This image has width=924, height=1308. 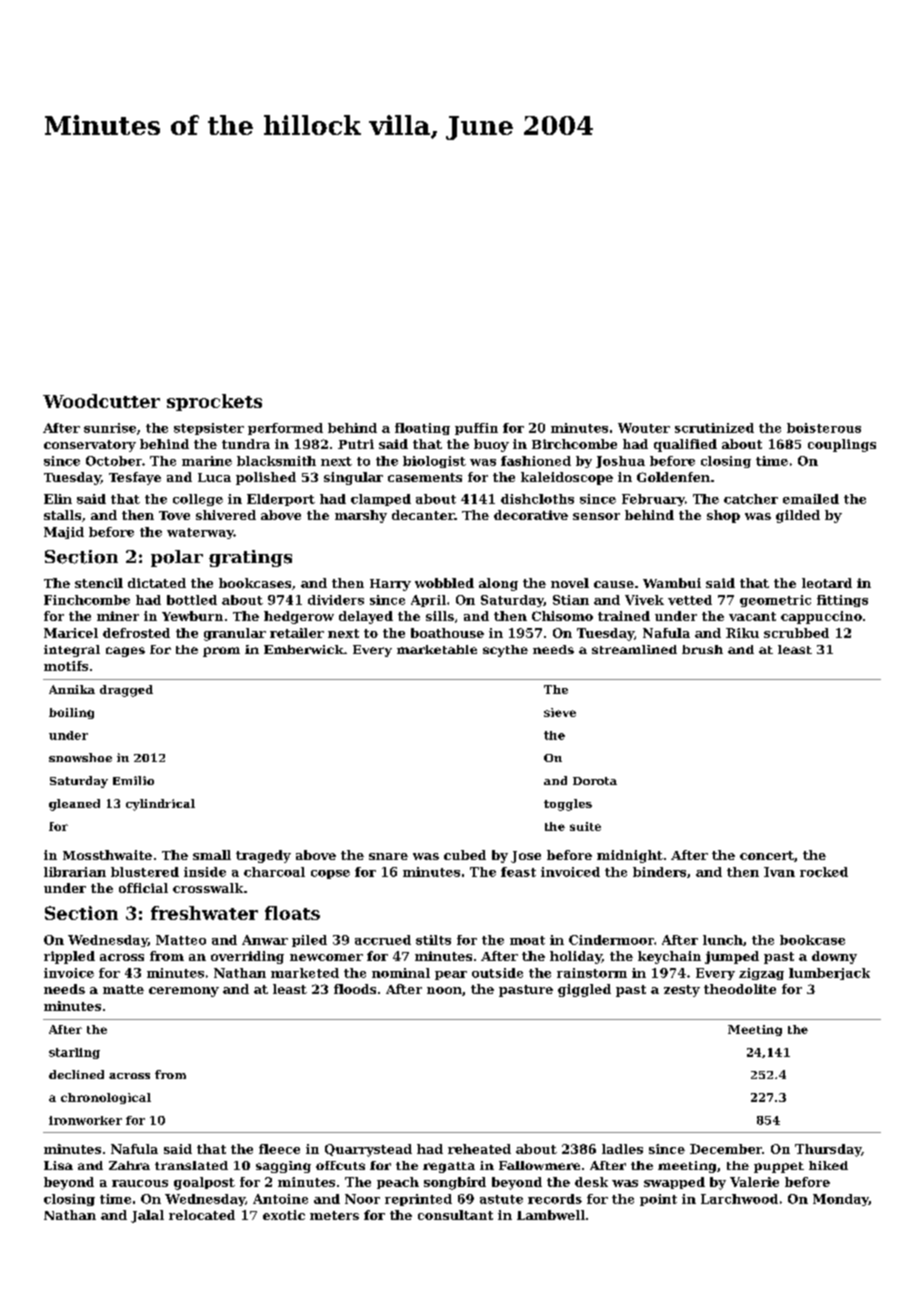 What do you see at coordinates (796, 633) in the image?
I see `scrubbed` at bounding box center [796, 633].
